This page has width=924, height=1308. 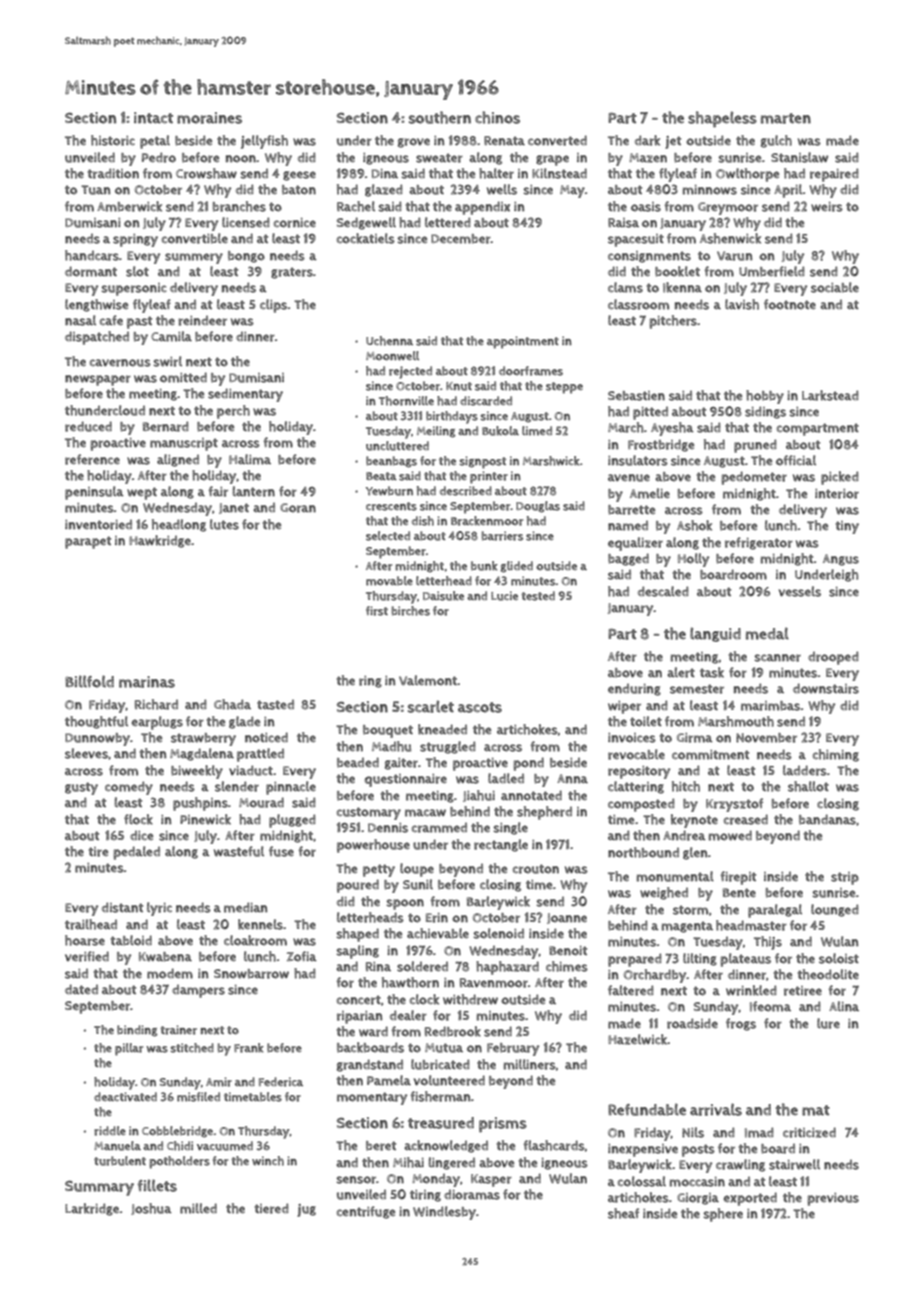 I want to click on Valemont, so click(x=428, y=680).
